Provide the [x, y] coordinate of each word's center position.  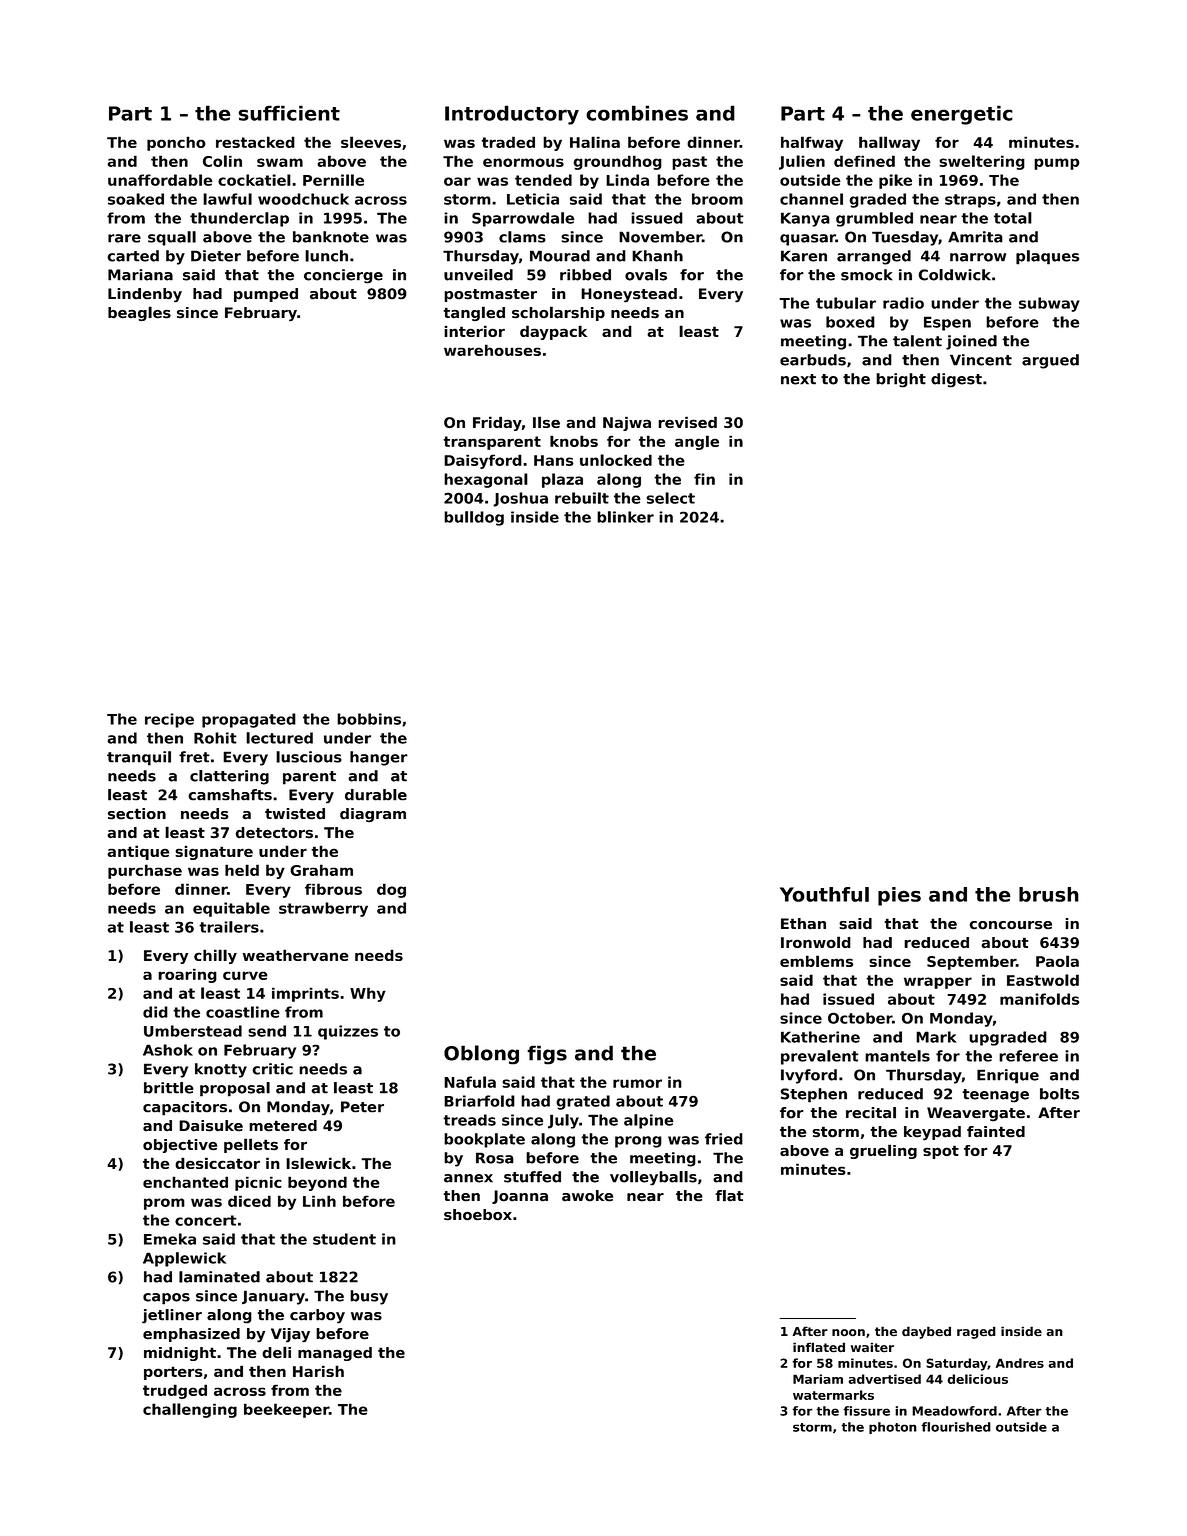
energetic [962, 115]
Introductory [512, 115]
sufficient [289, 113]
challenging [190, 1410]
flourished [956, 1427]
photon [893, 1428]
